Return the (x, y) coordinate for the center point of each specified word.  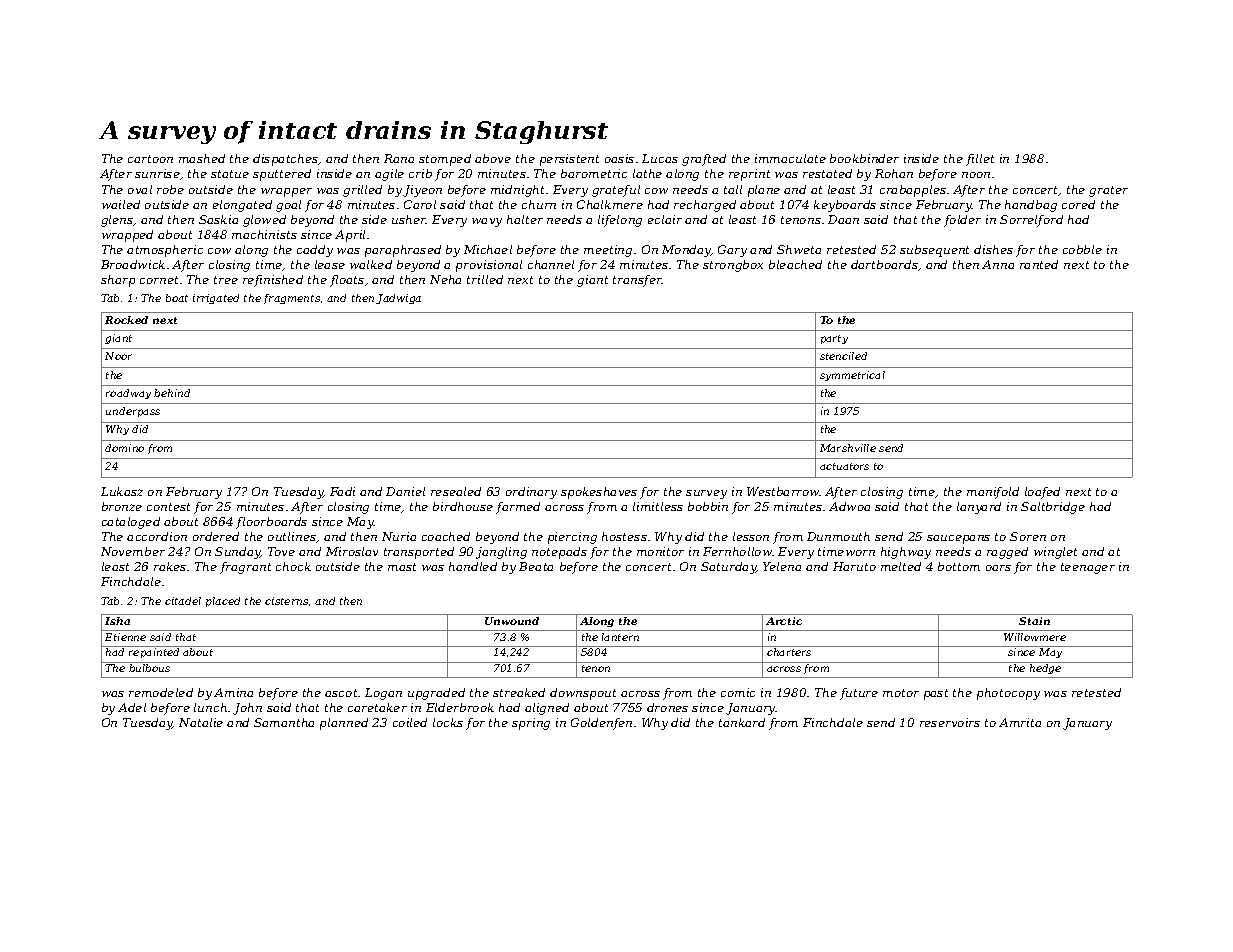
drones (667, 707)
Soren (1028, 536)
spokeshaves (599, 493)
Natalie (201, 722)
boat (177, 298)
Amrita (1020, 722)
